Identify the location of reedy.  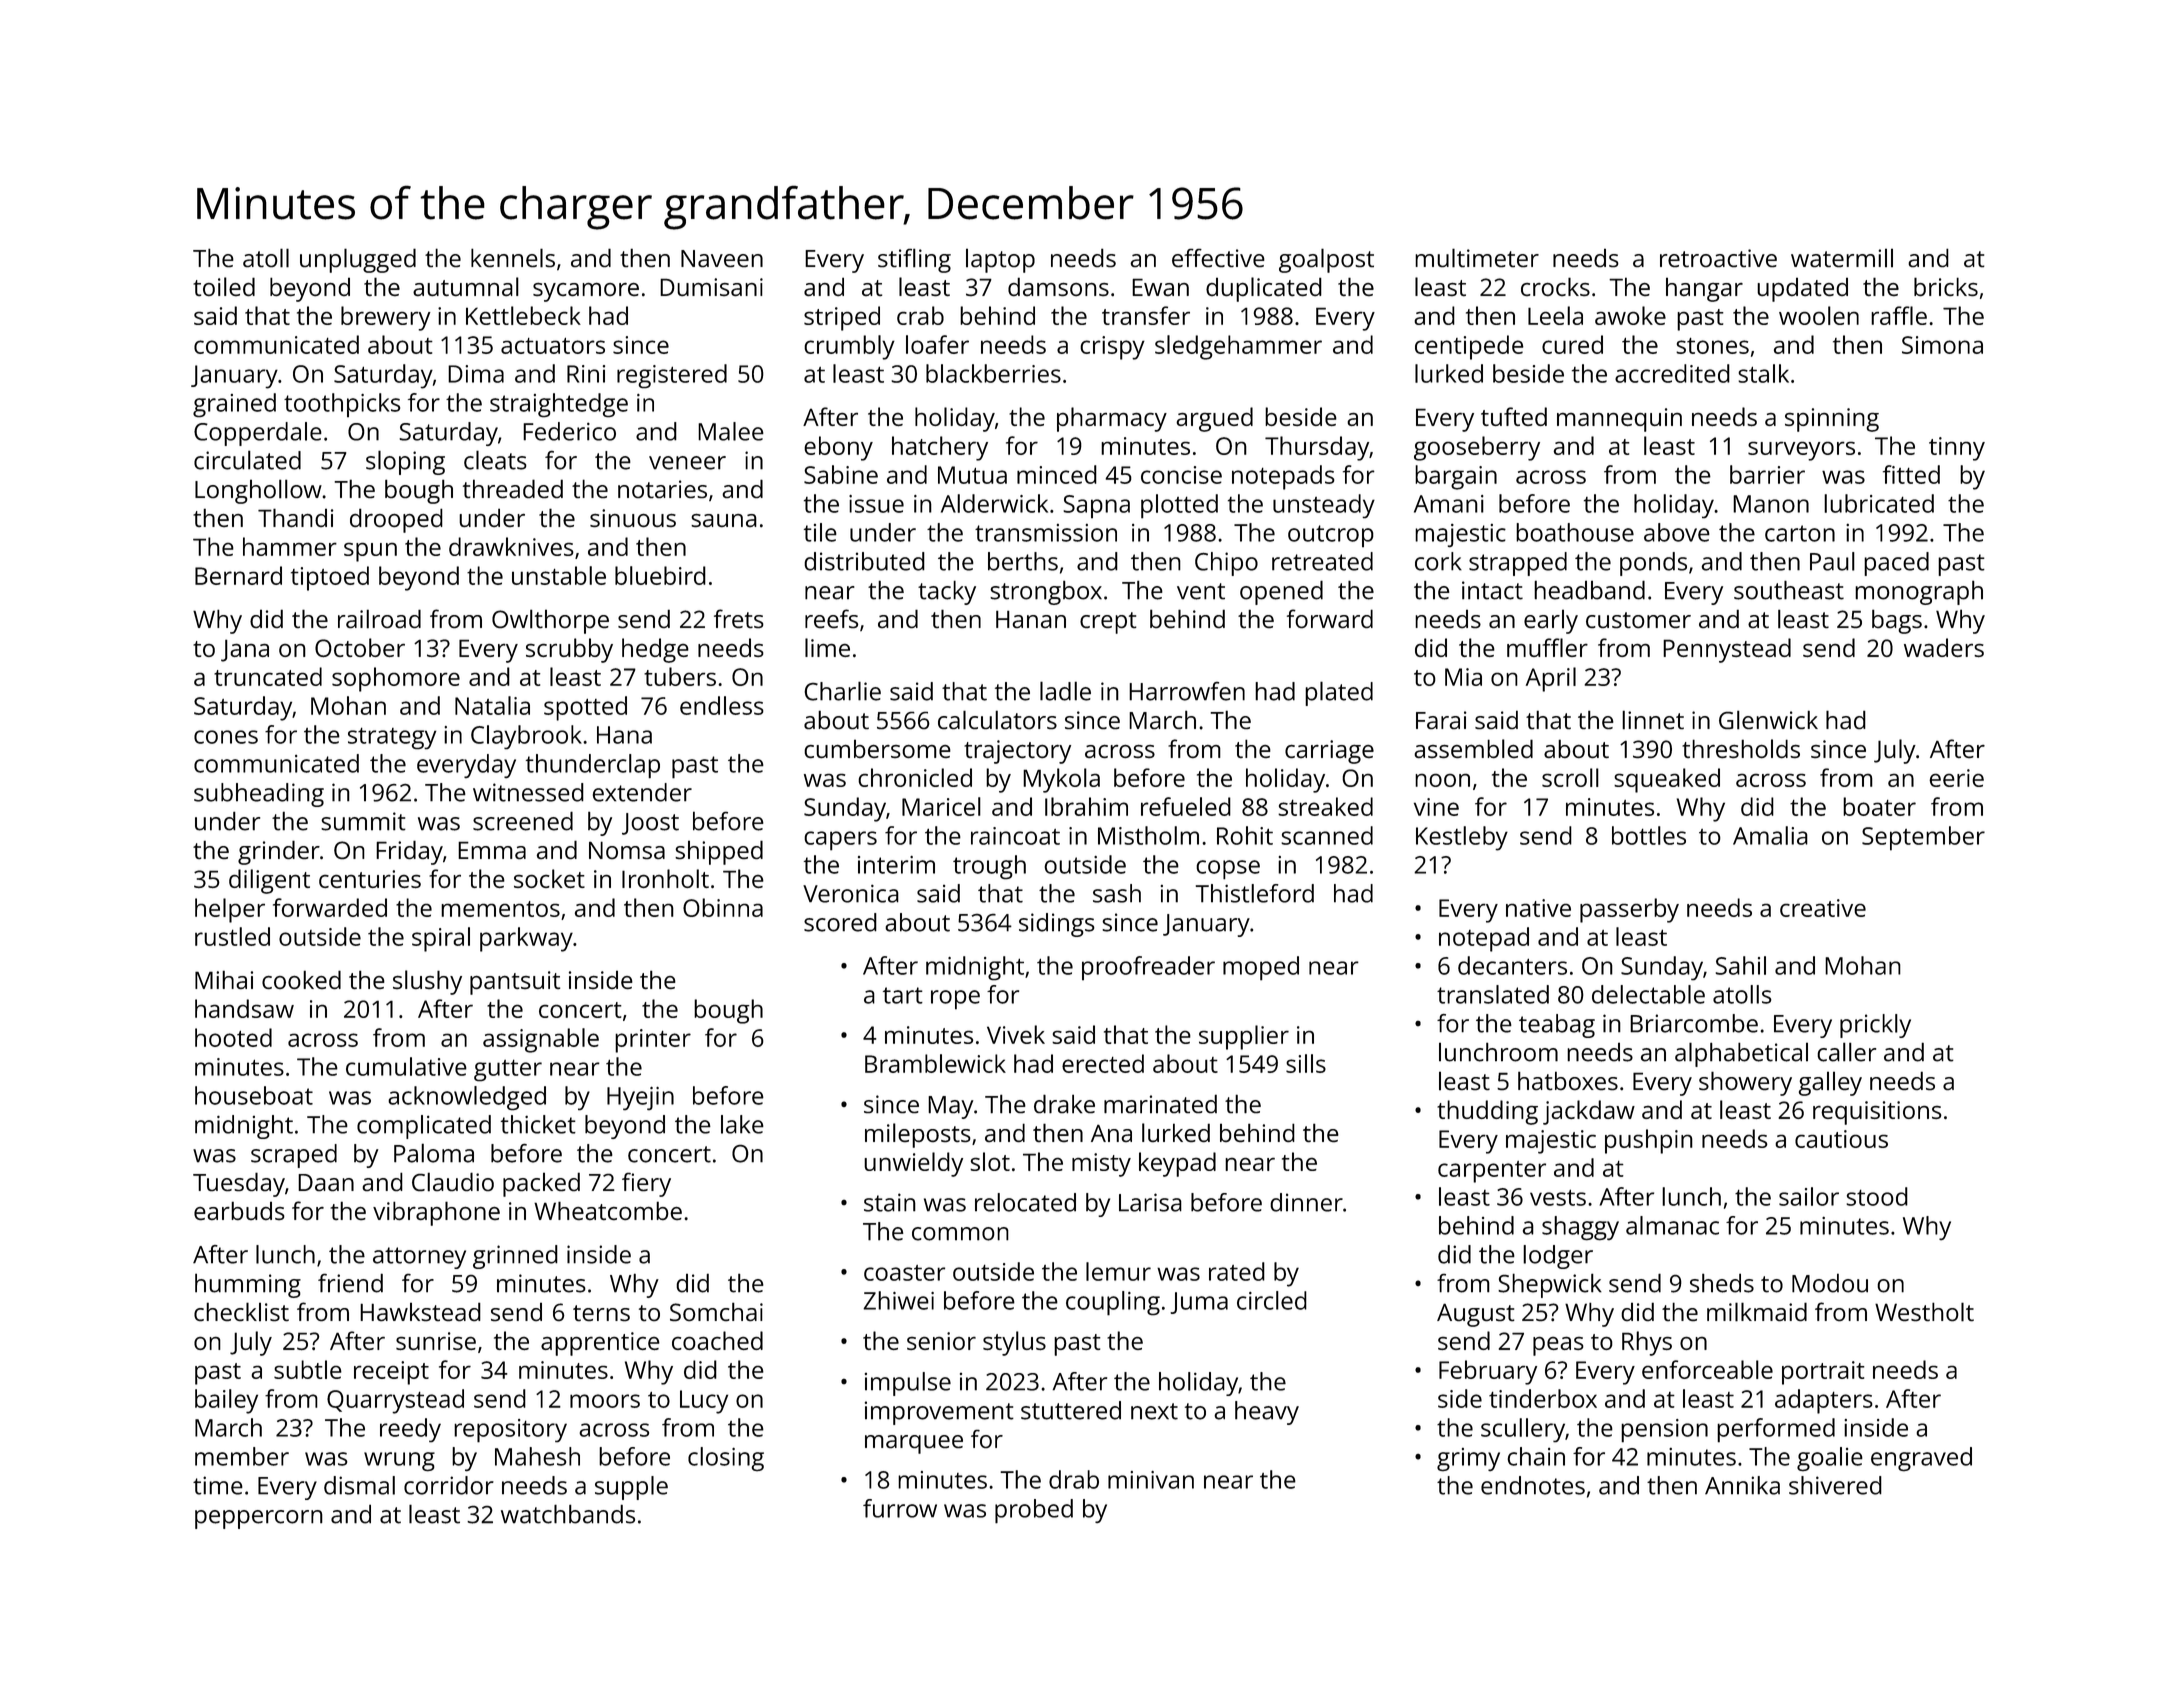
(410, 1430).
